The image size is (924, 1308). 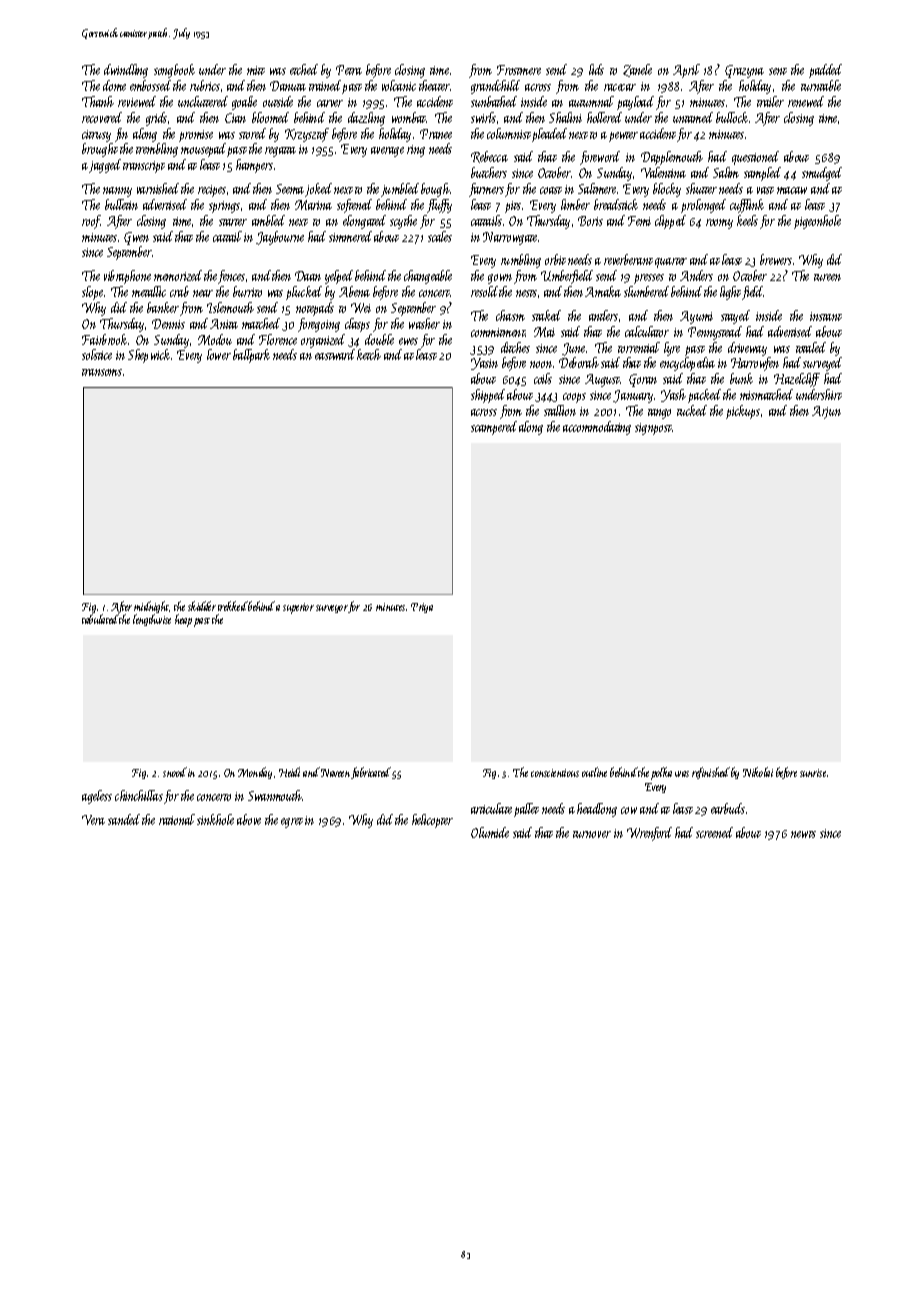 What do you see at coordinates (659, 414) in the screenshot?
I see `tango` at bounding box center [659, 414].
